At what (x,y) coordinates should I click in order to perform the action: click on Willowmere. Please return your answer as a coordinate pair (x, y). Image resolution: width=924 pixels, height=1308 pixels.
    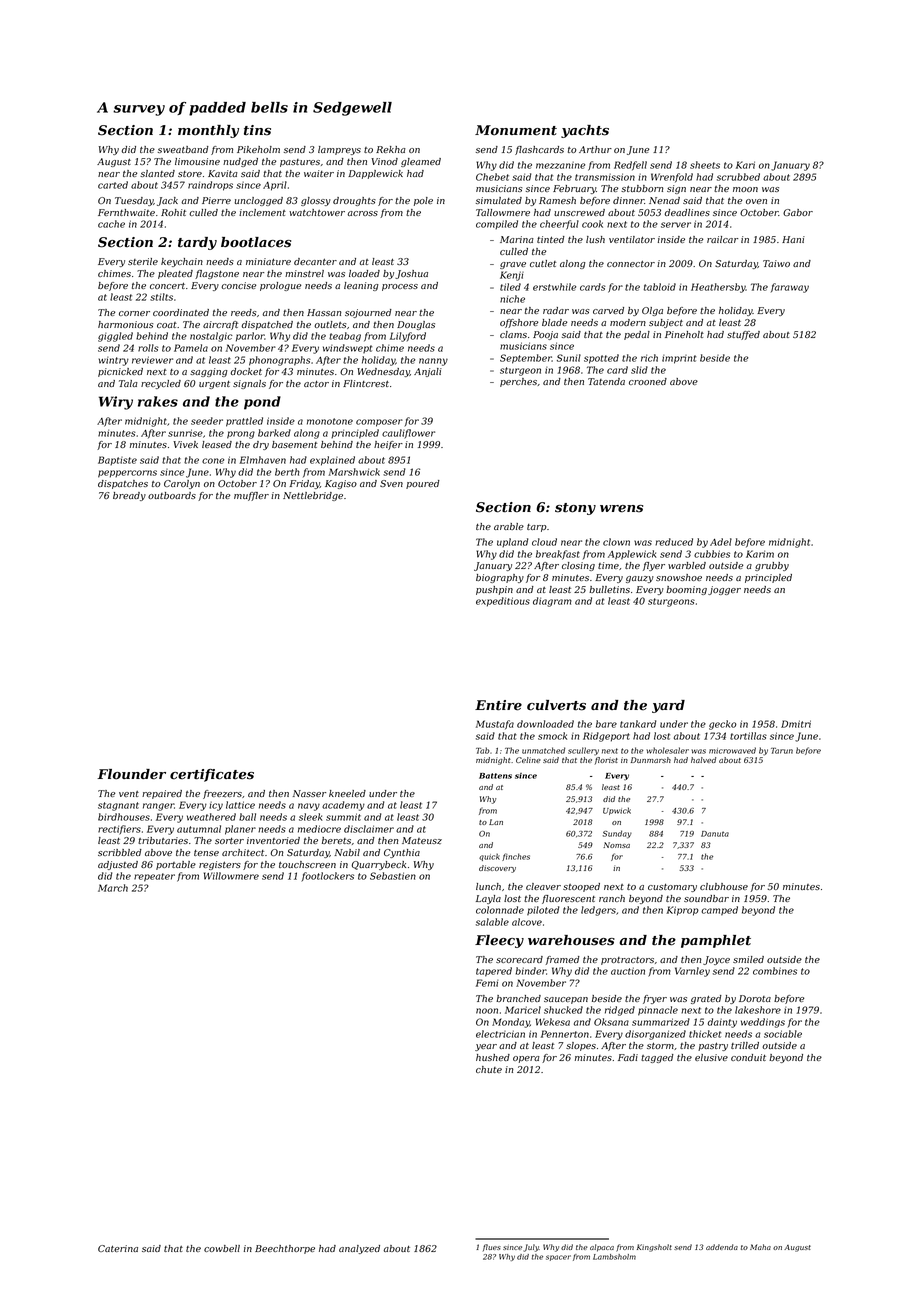
    Looking at the image, I should click on (231, 876).
